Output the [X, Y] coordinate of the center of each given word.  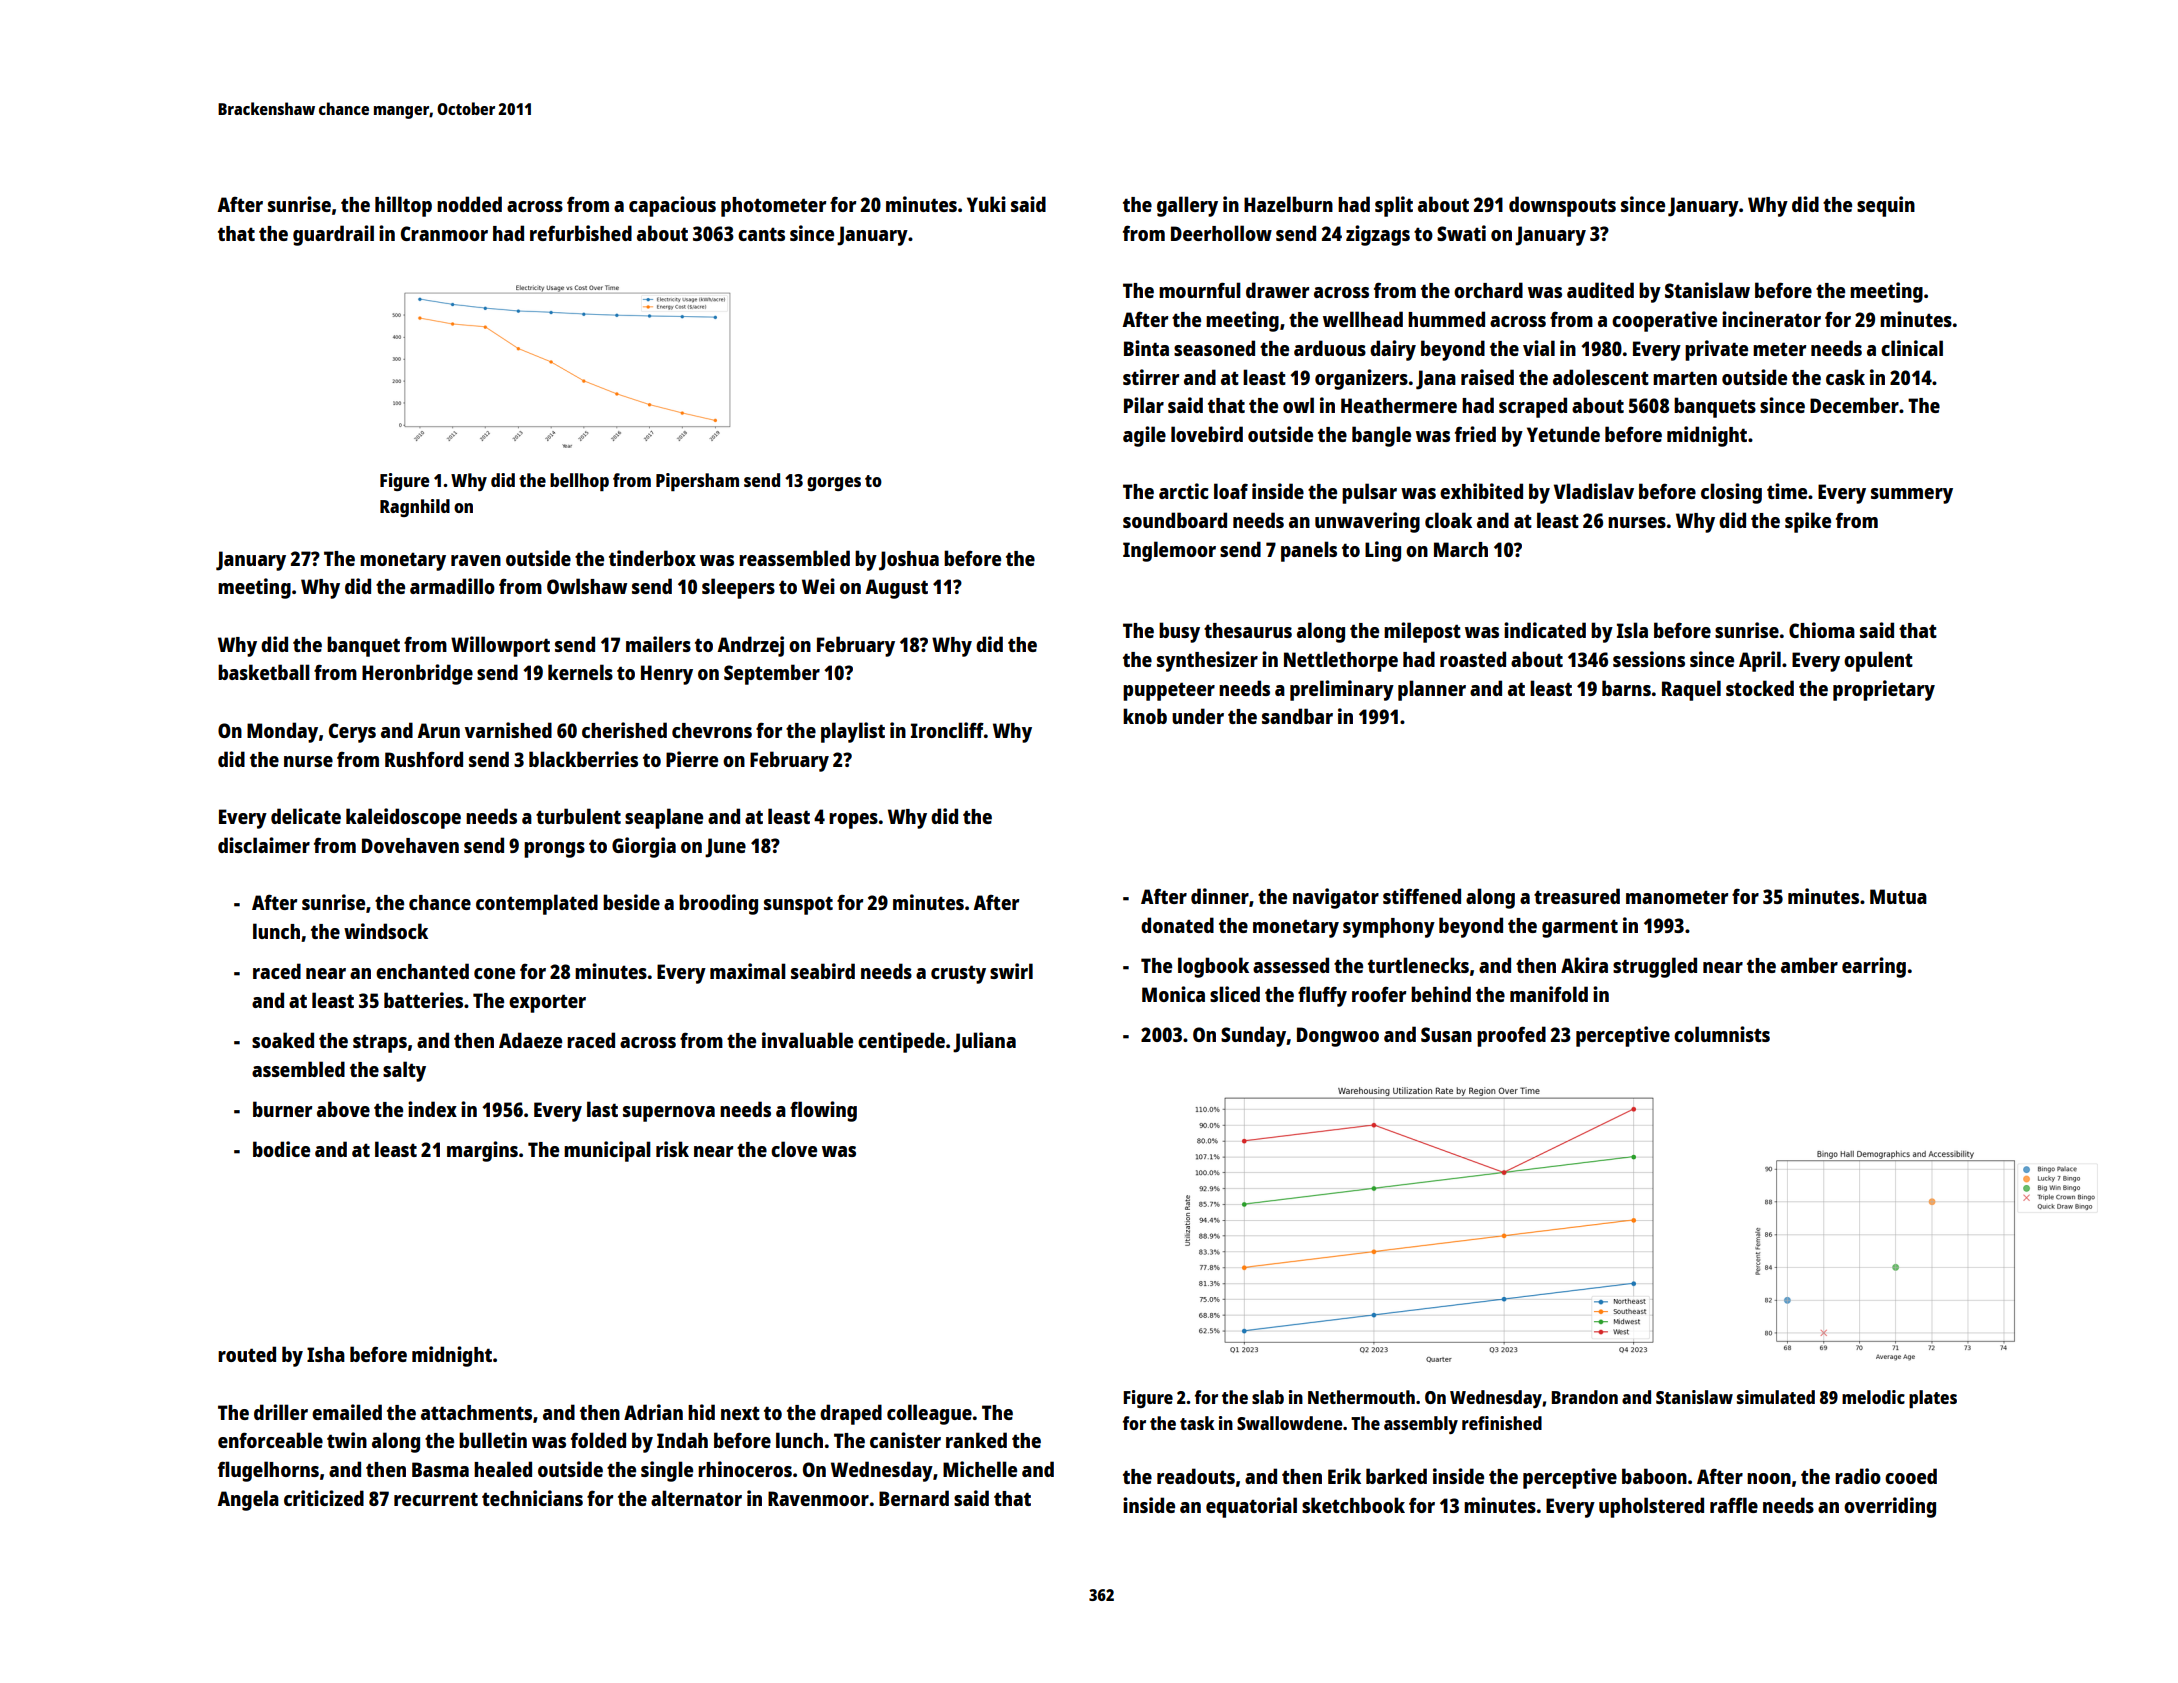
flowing [823, 1111]
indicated [1545, 630]
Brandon [1584, 1397]
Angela [248, 1500]
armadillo [452, 586]
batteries [423, 1000]
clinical [1912, 348]
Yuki [986, 204]
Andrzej [750, 646]
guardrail [333, 235]
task [1197, 1423]
